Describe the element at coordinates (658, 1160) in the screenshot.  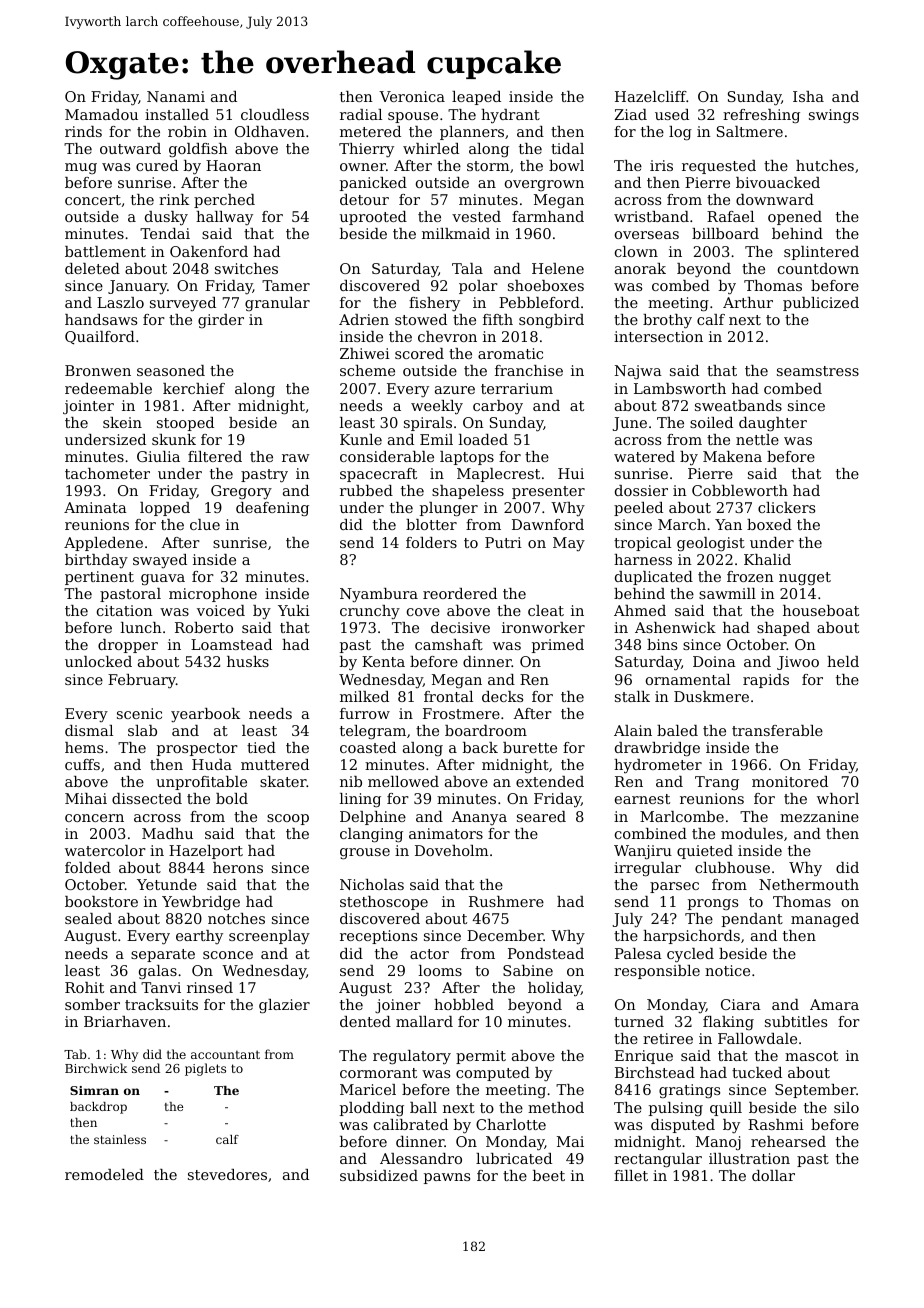
I see `rectangular` at that location.
